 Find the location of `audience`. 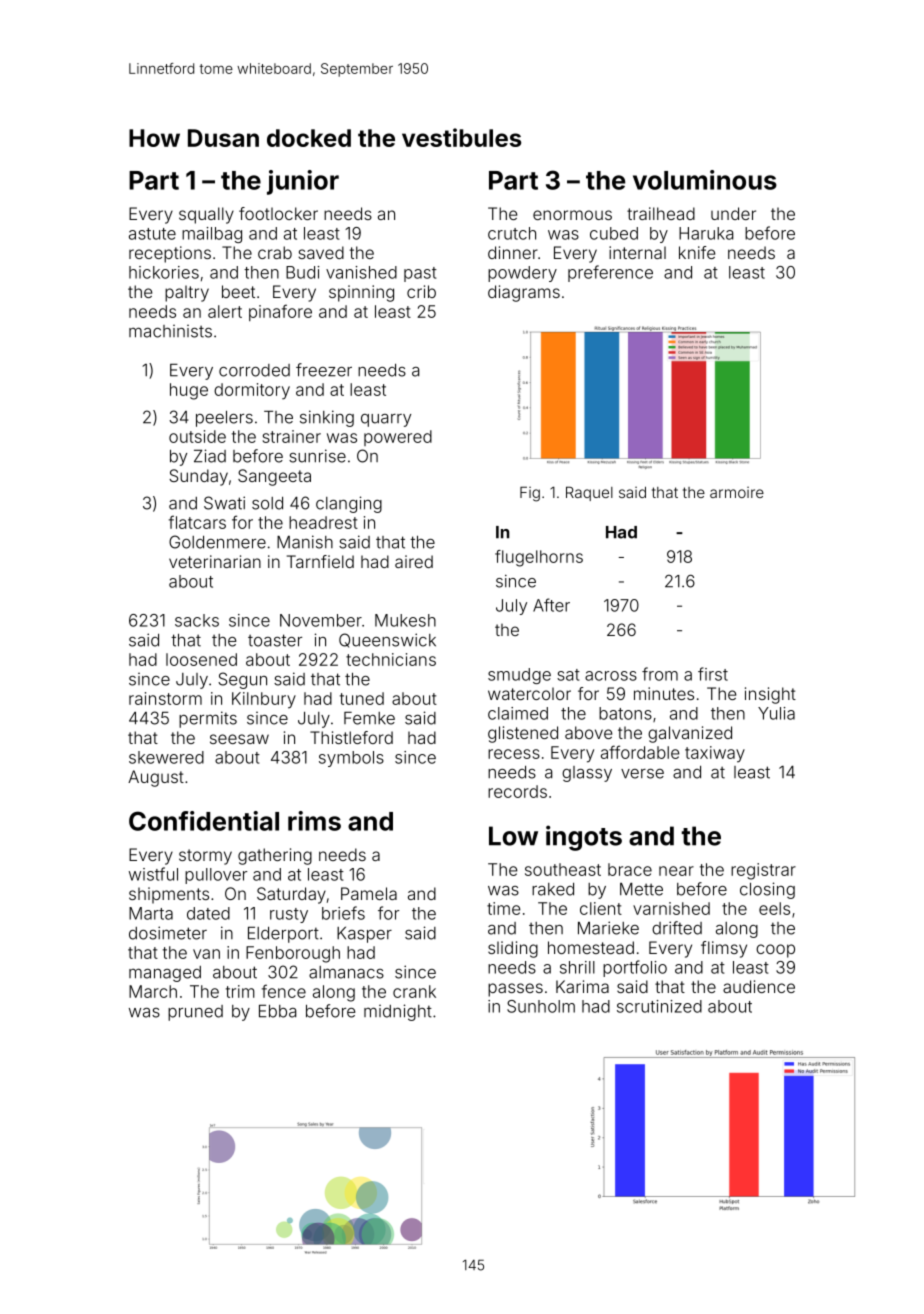

audience is located at coordinates (759, 986).
